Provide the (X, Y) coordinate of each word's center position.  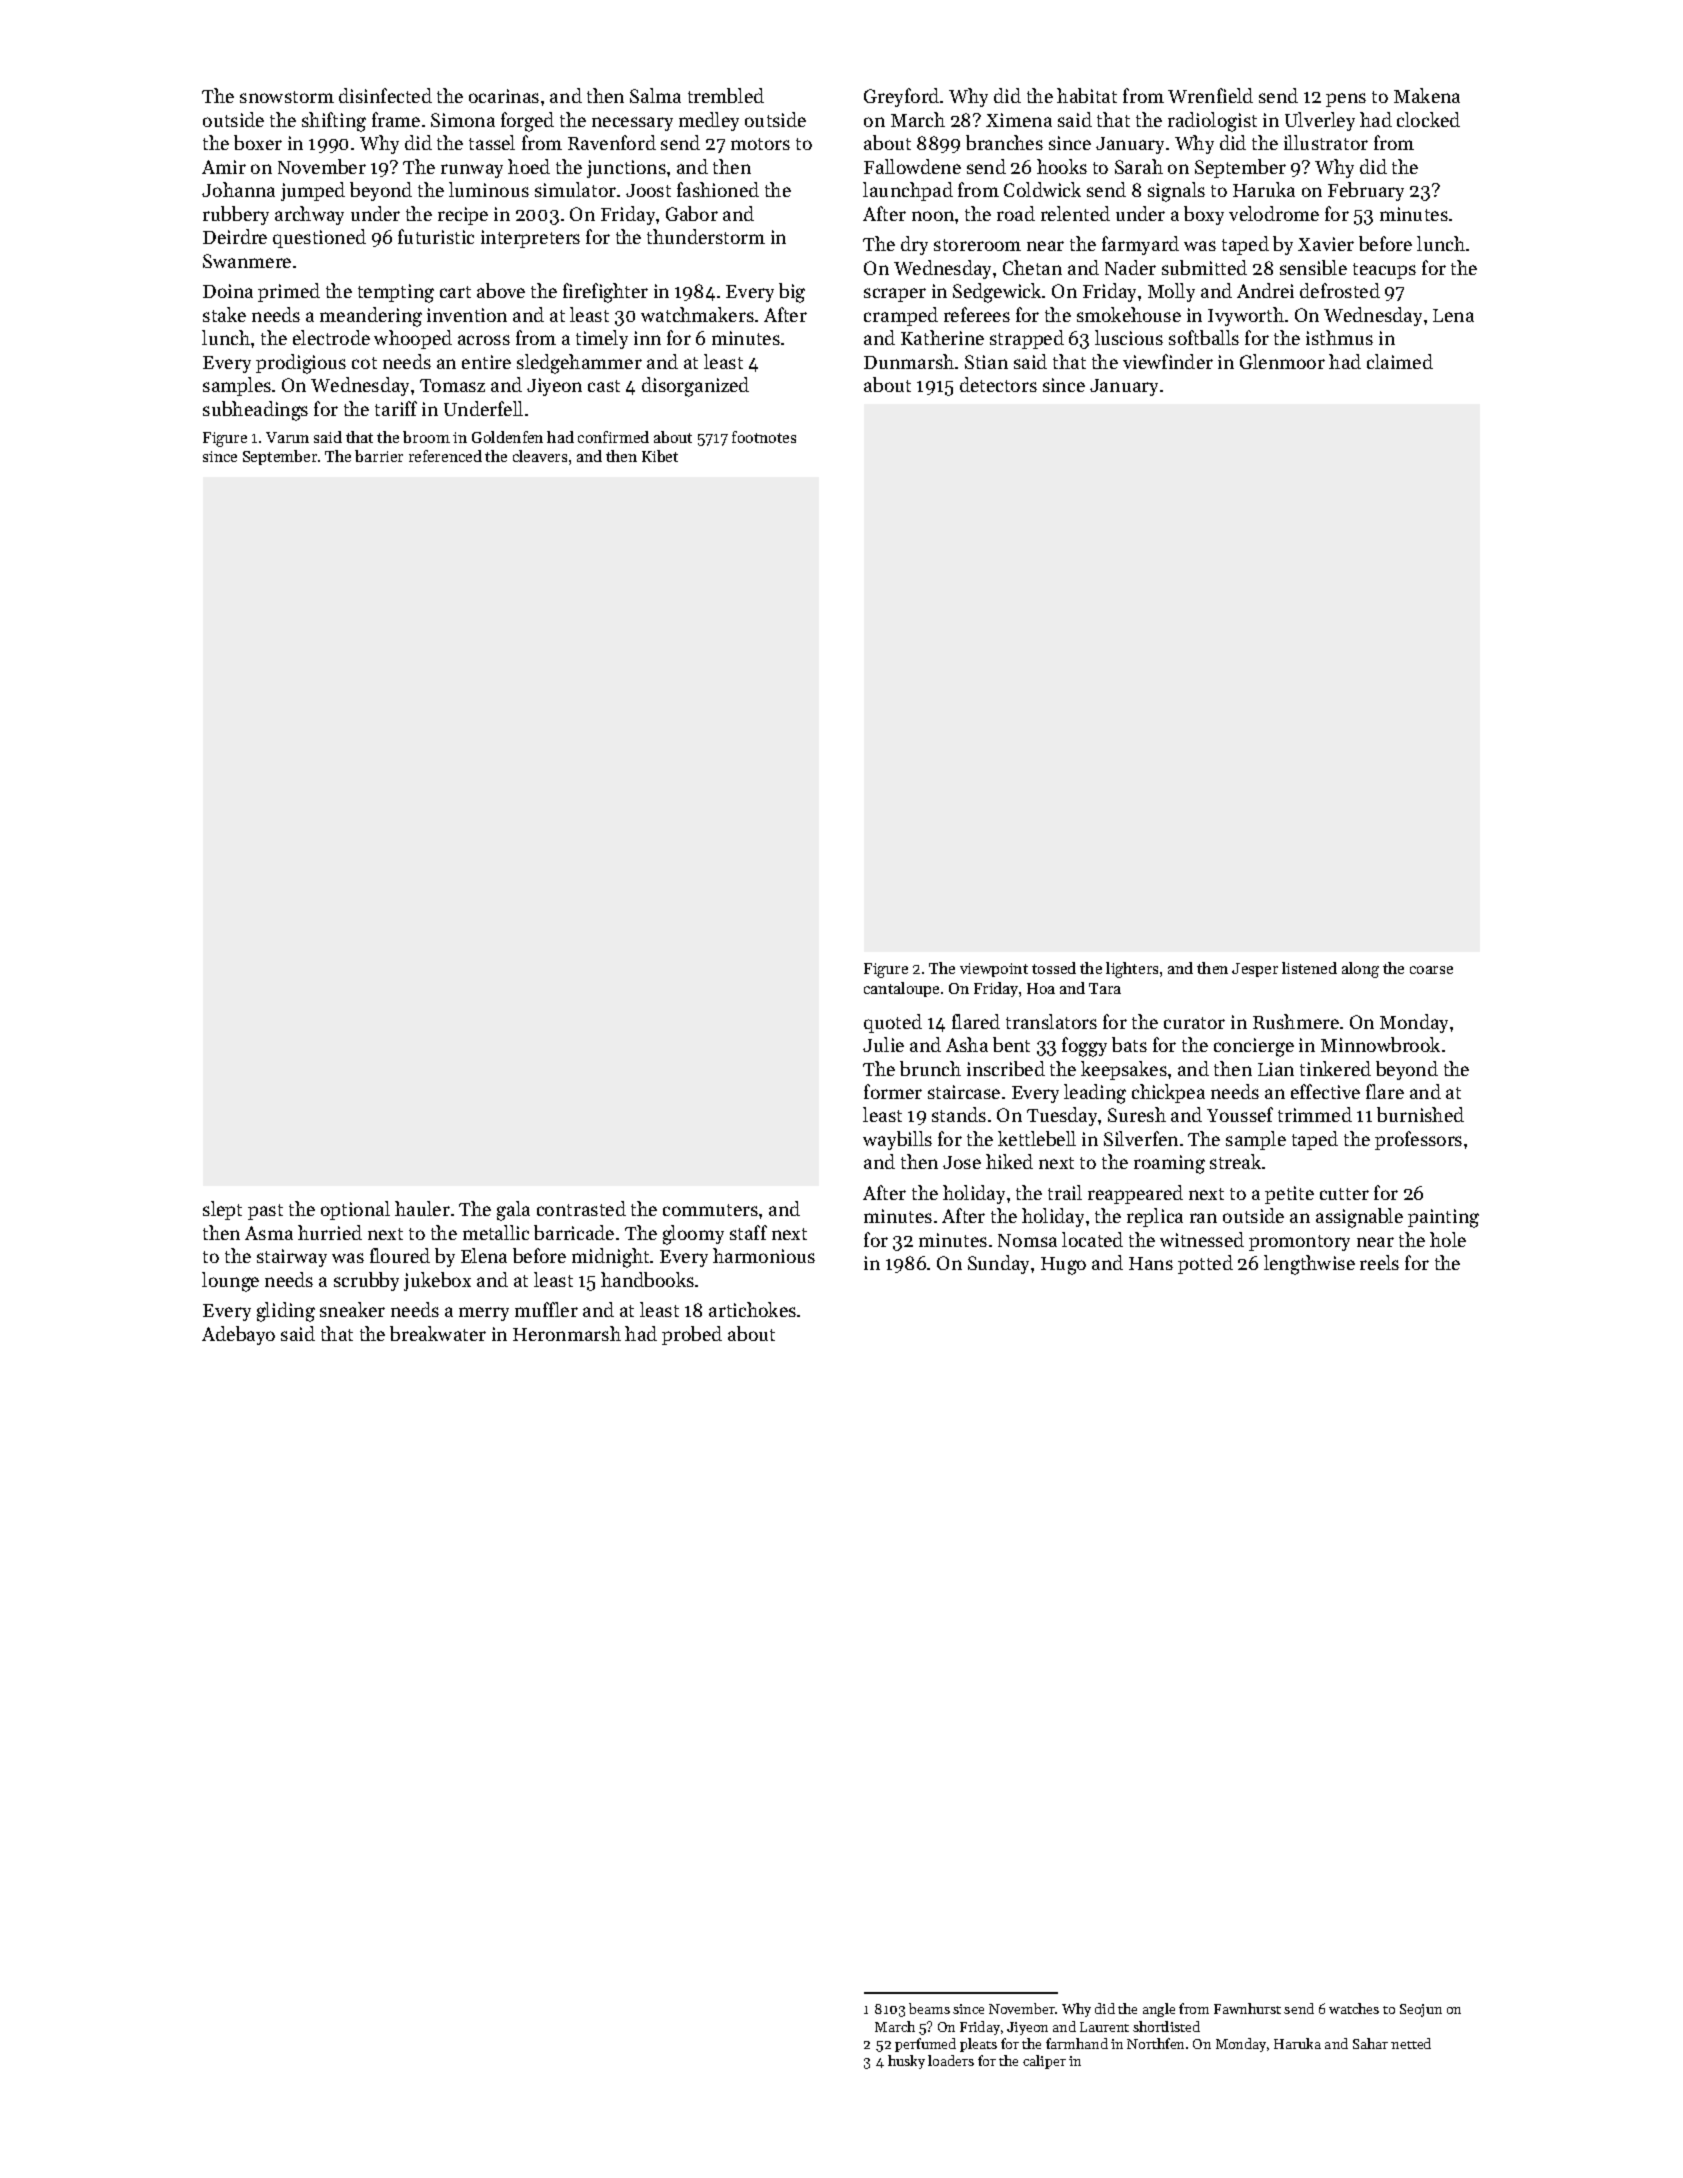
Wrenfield (1210, 95)
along (1360, 970)
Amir (224, 167)
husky (906, 2062)
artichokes (752, 1309)
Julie (883, 1044)
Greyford (901, 97)
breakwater (438, 1333)
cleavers (540, 456)
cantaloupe (901, 989)
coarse (1431, 970)
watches (1354, 2008)
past (265, 1212)
